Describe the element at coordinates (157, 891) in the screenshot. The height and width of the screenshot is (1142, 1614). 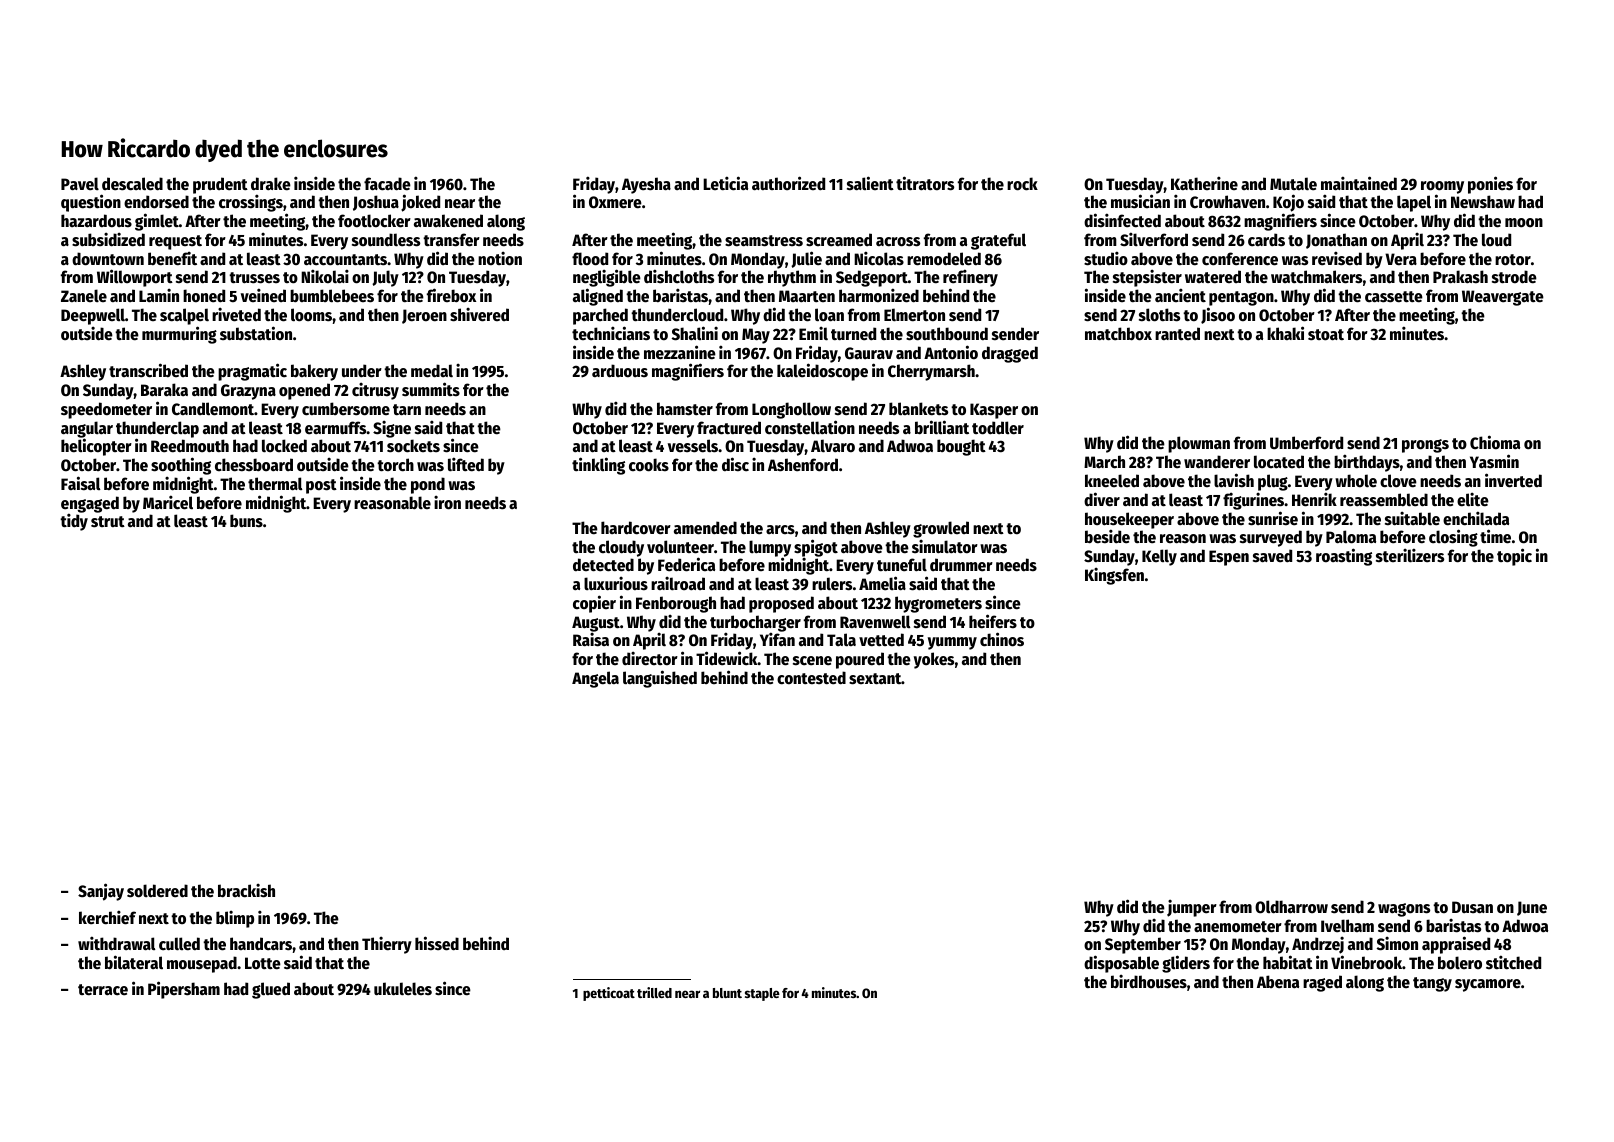
I see `soldered` at that location.
